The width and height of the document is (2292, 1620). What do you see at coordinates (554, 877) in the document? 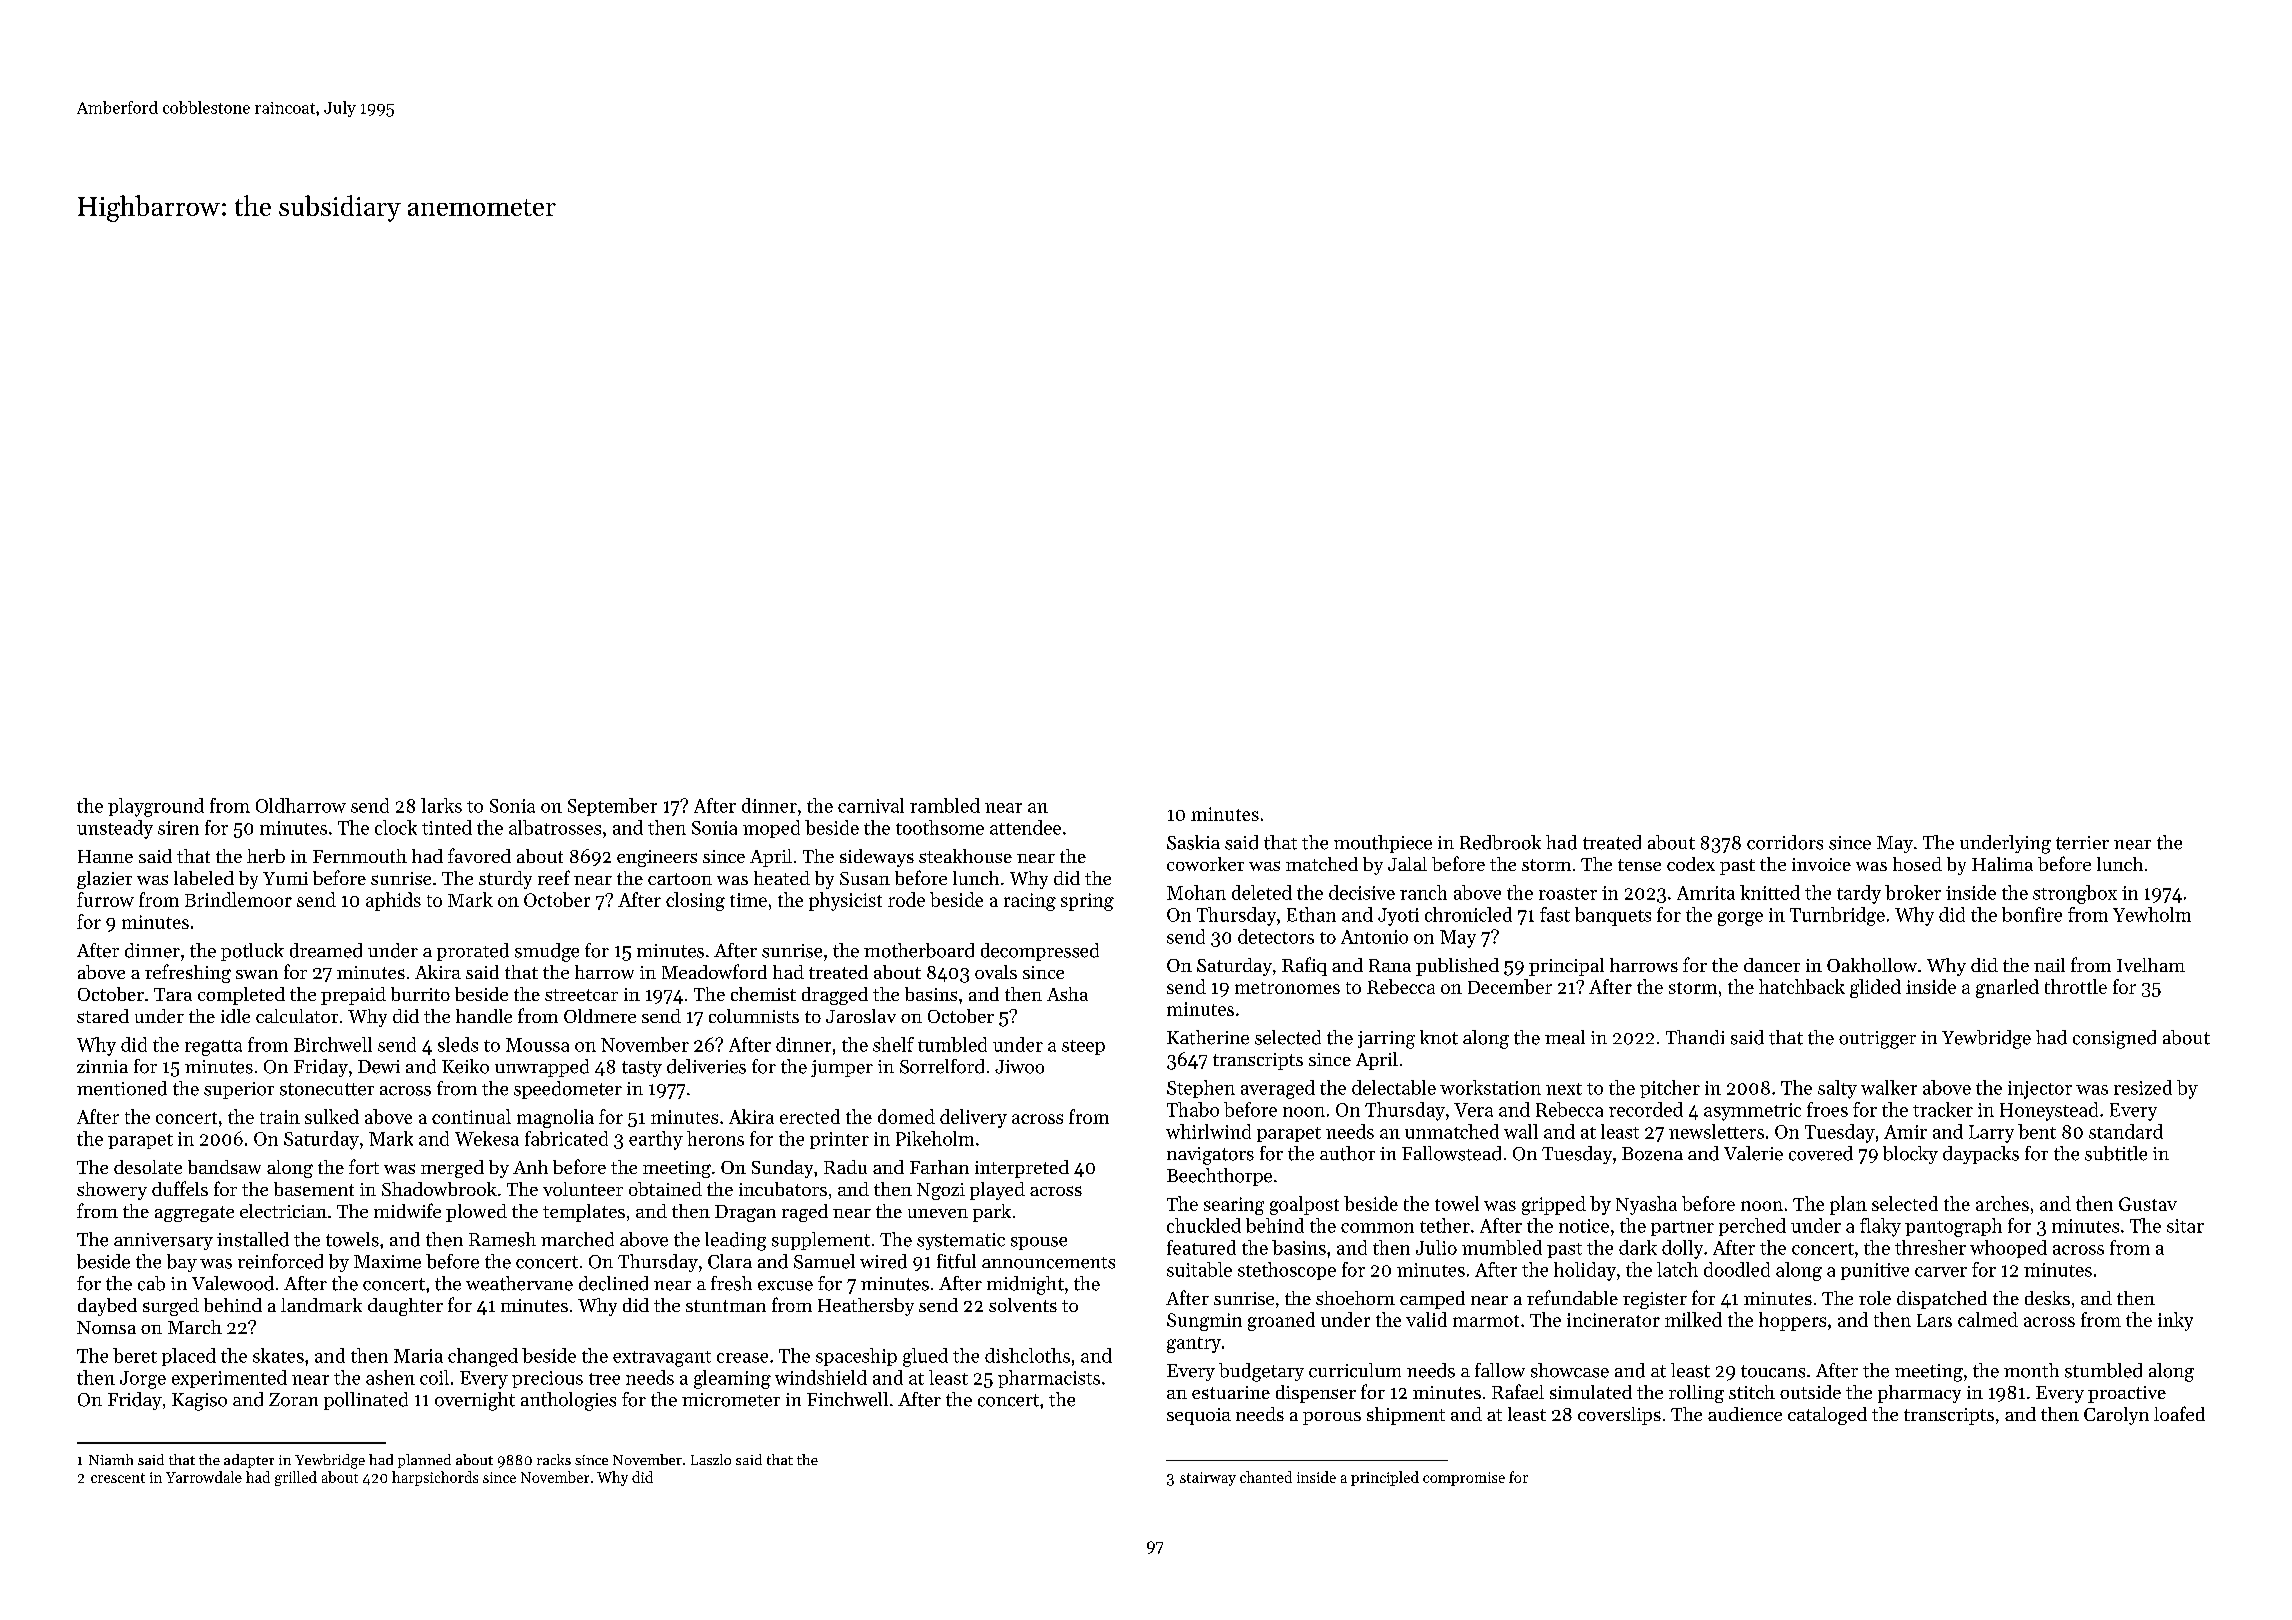
I see `reef` at bounding box center [554, 877].
